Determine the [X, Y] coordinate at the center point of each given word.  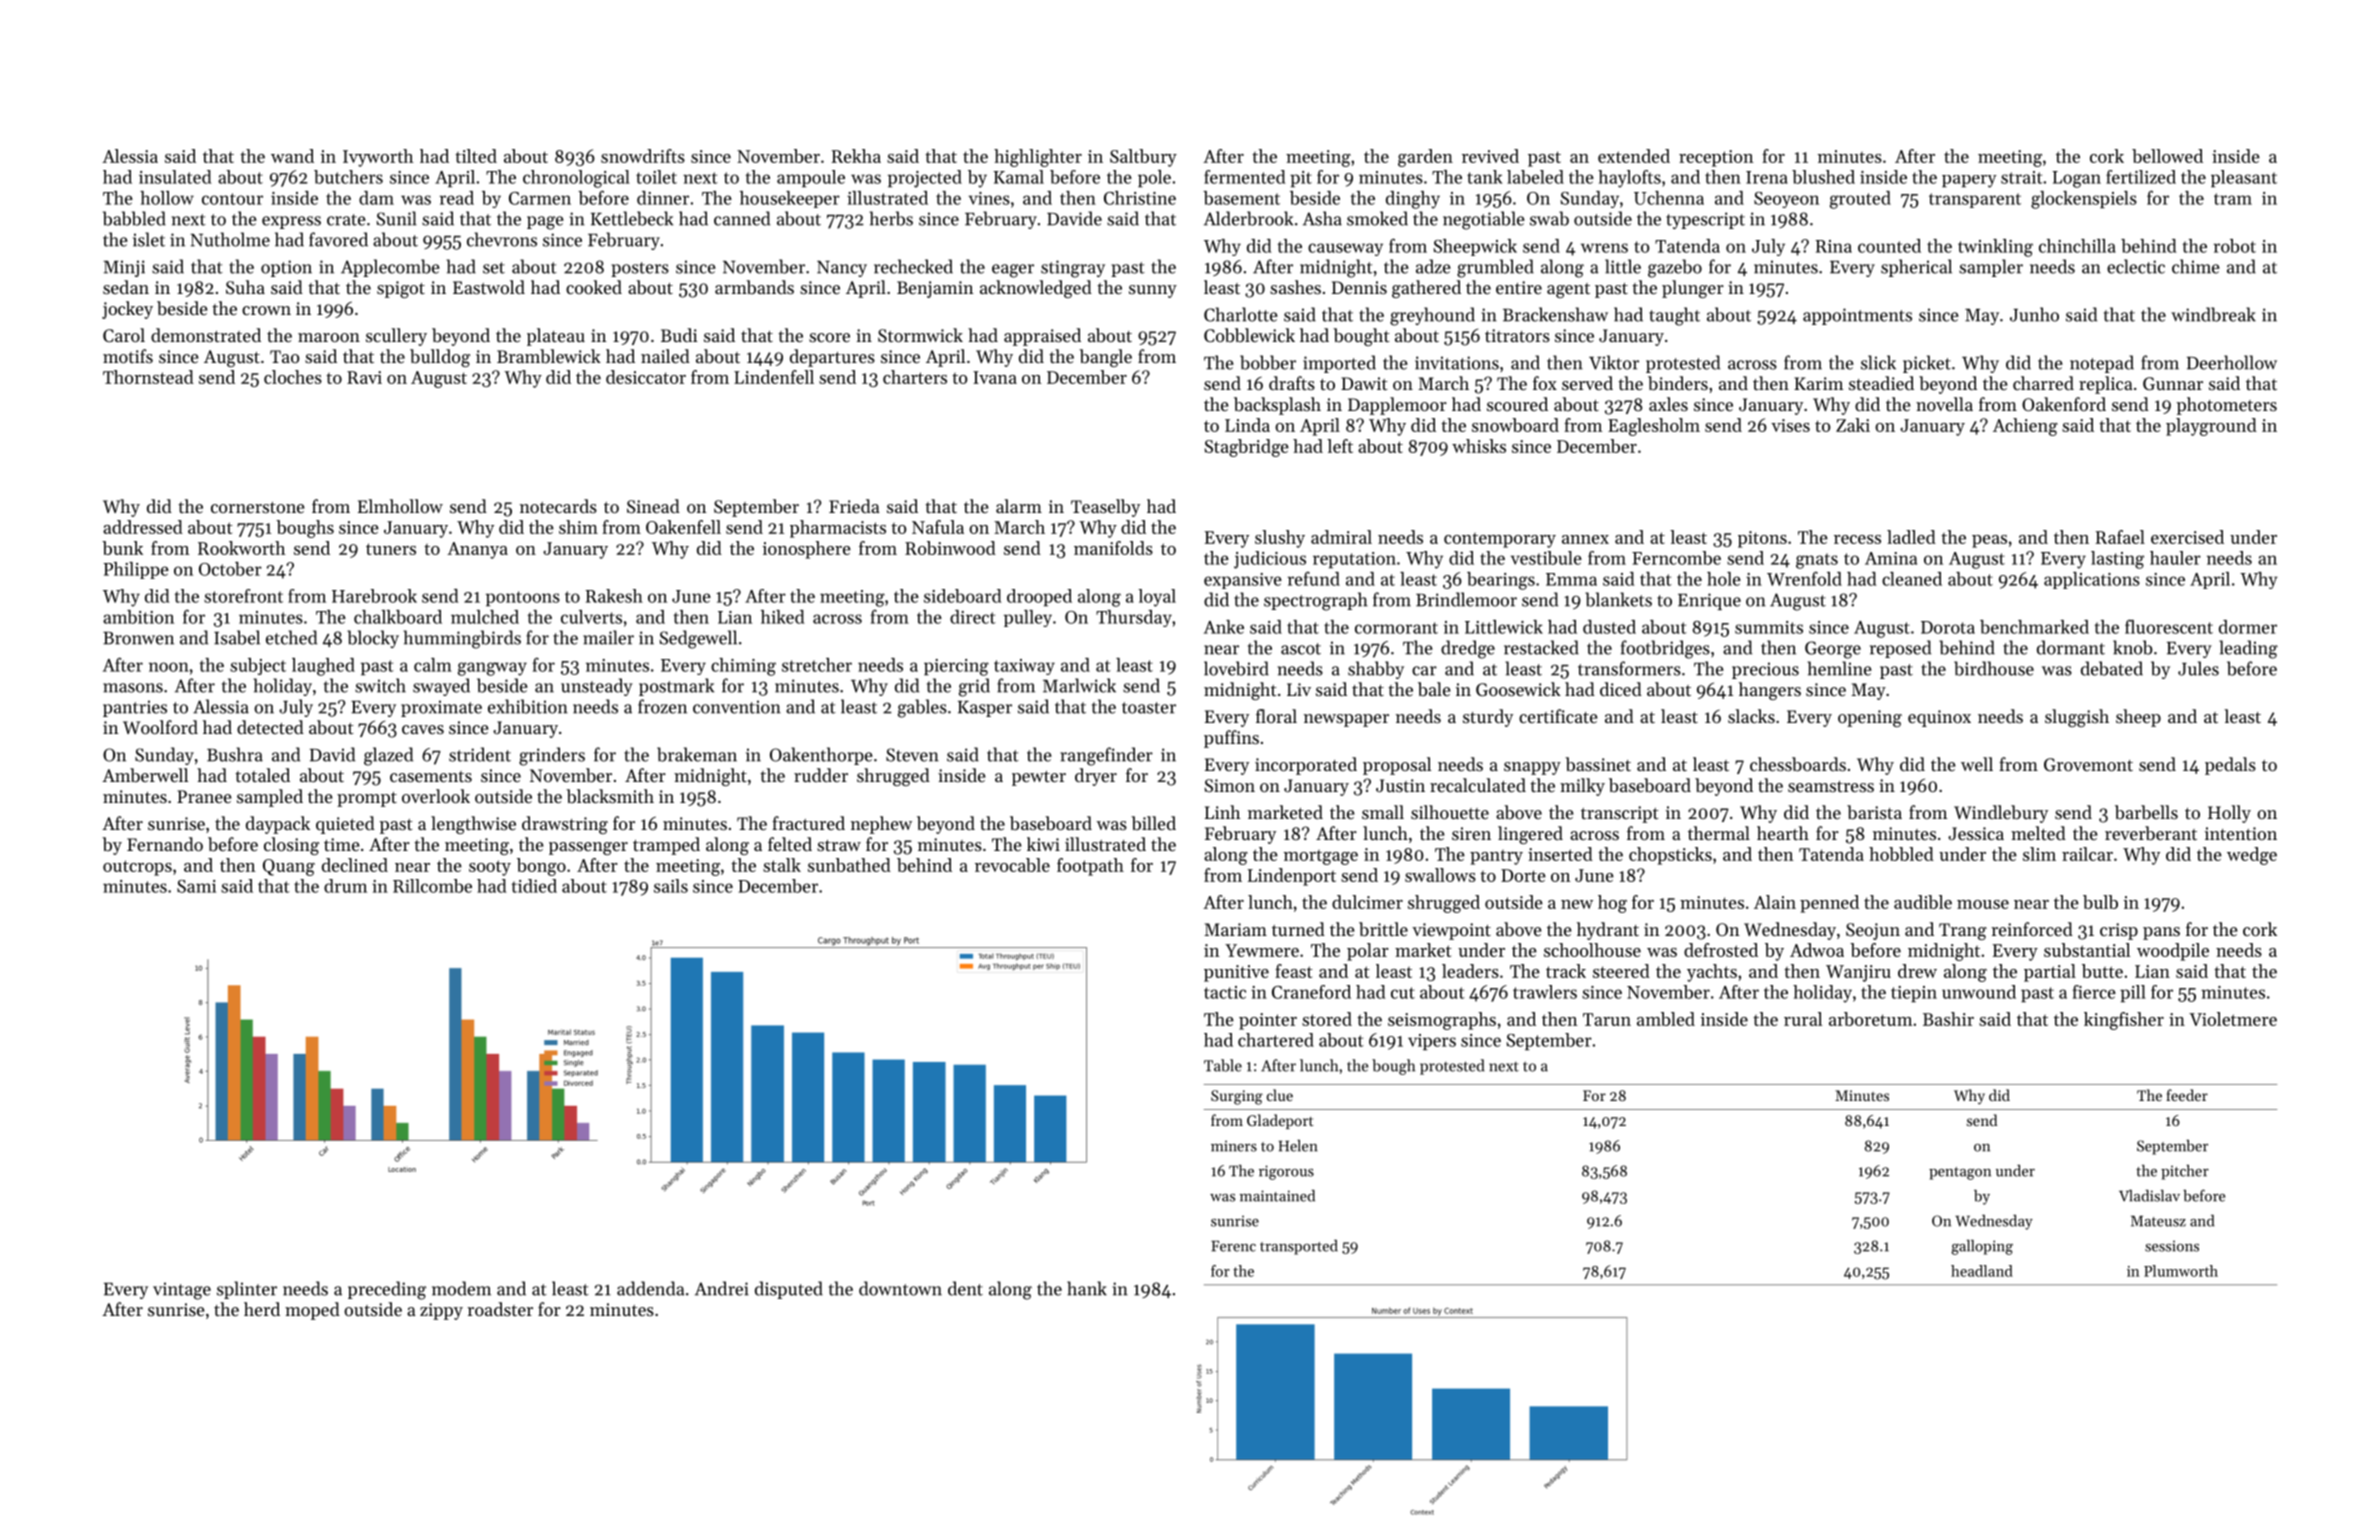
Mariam [1235, 929]
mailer [608, 637]
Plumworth [2181, 1271]
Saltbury [1143, 158]
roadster [500, 1309]
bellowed [2167, 156]
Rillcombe [432, 886]
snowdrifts [643, 156]
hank [1087, 1288]
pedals [2230, 766]
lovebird [1236, 668]
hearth [1783, 833]
